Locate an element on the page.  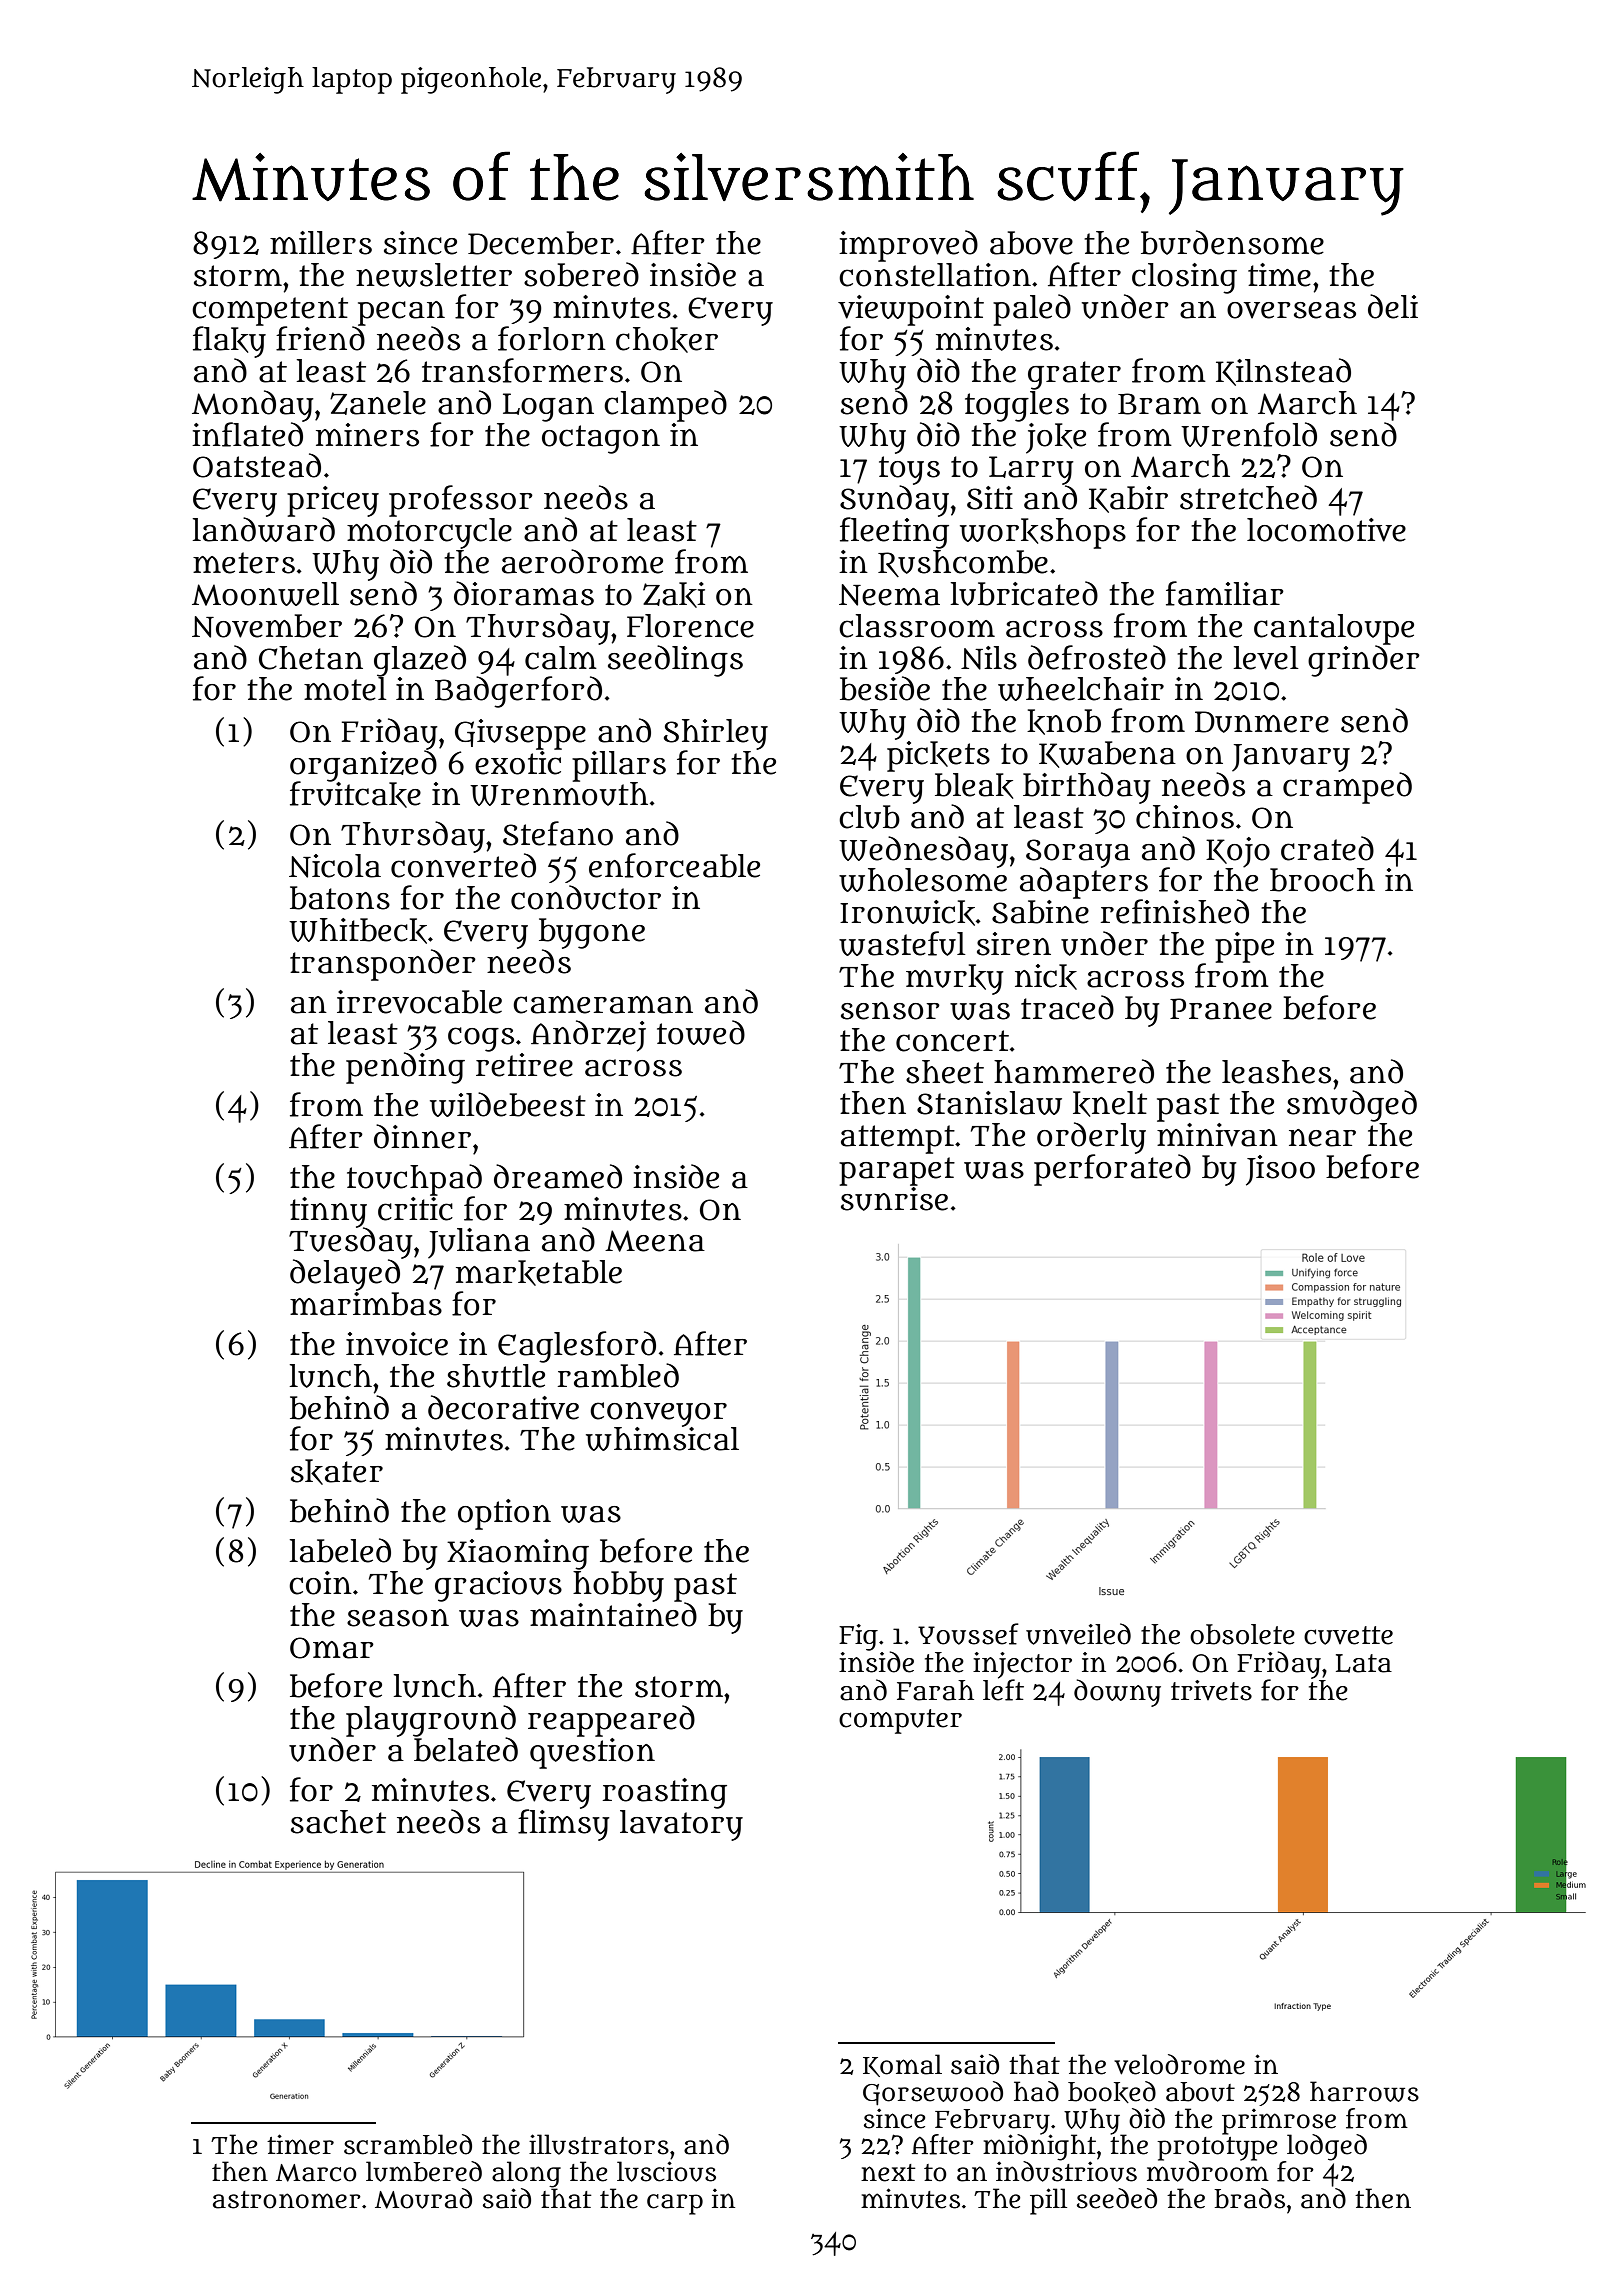
constellation is located at coordinates (935, 275).
